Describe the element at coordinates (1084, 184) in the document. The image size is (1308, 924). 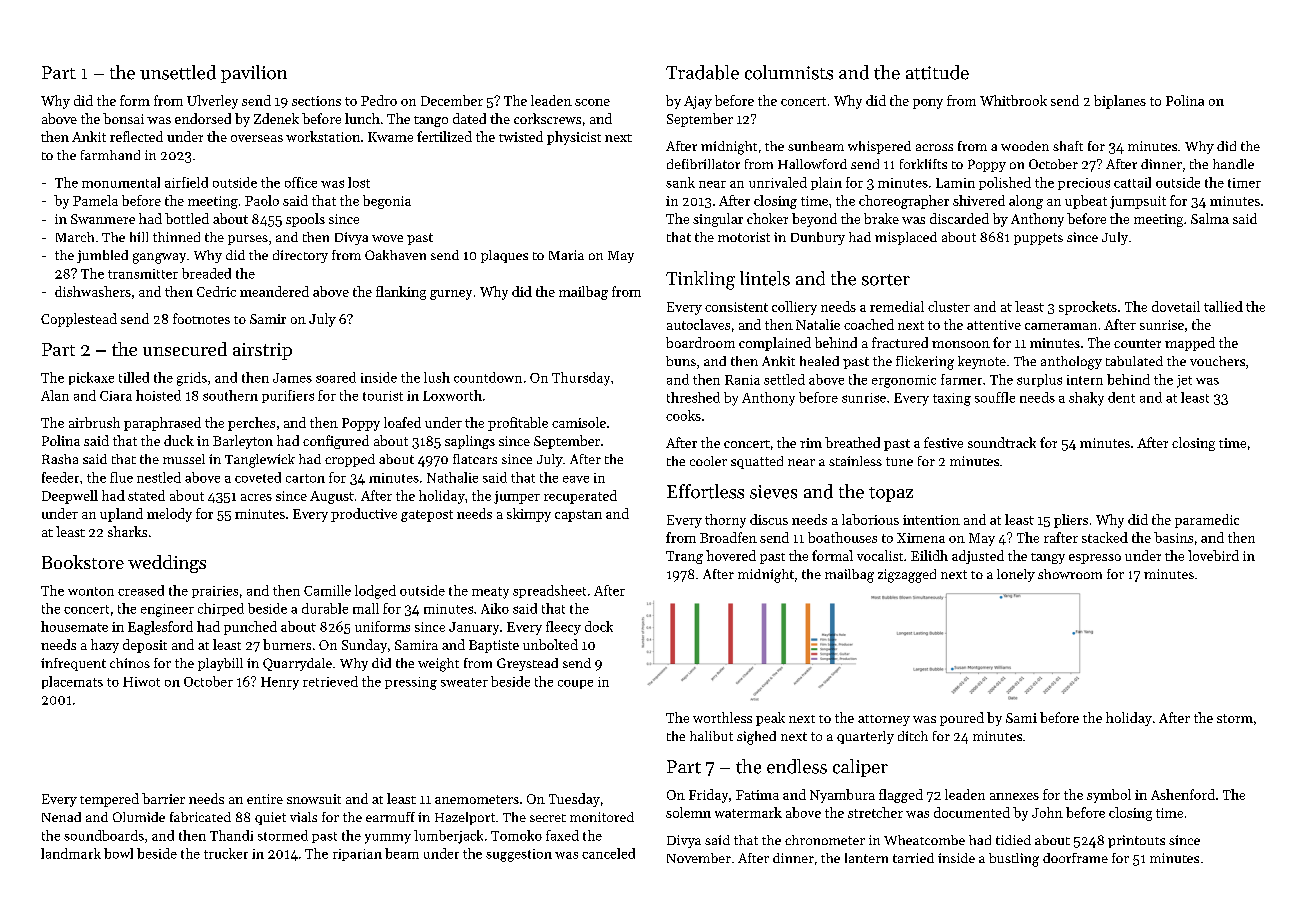
I see `precious` at that location.
